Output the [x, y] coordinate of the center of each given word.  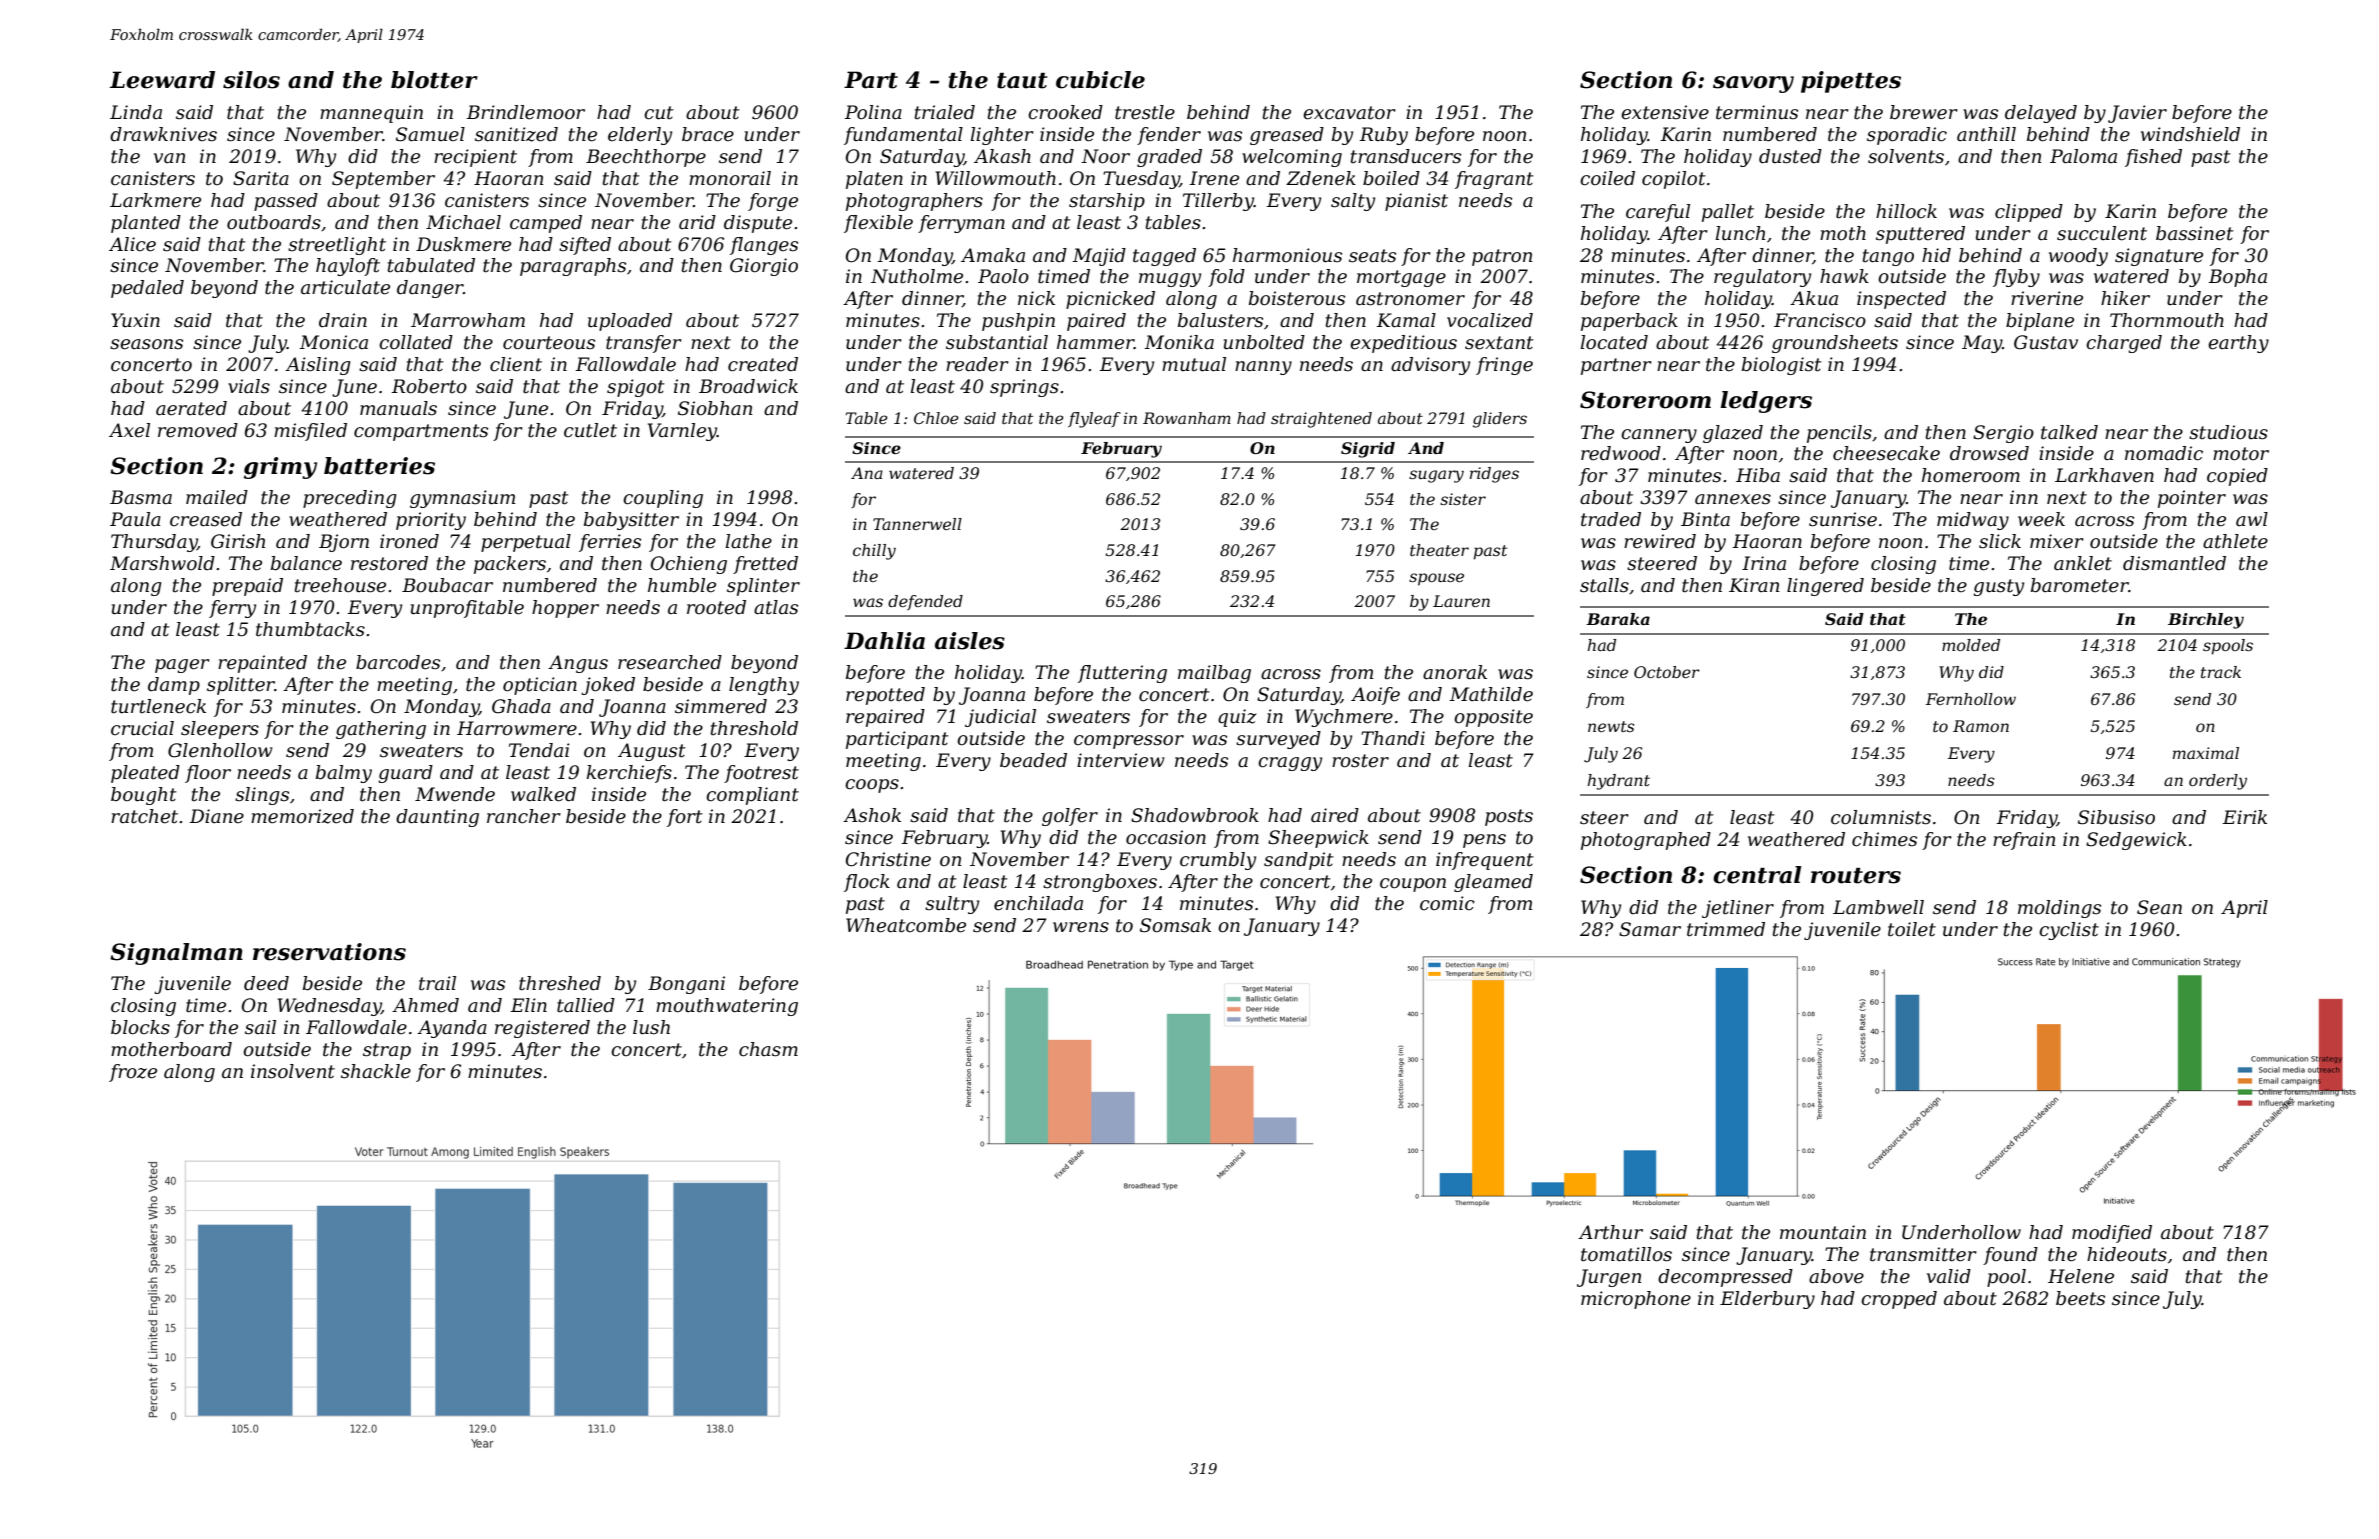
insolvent [293, 1071]
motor [2241, 454]
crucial [142, 728]
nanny [1263, 368]
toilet [1912, 929]
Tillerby [1218, 202]
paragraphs [573, 267]
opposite [1493, 718]
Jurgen [1609, 1278]
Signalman [176, 954]
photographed [1646, 841]
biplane [2040, 322]
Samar [1650, 929]
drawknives [163, 134]
